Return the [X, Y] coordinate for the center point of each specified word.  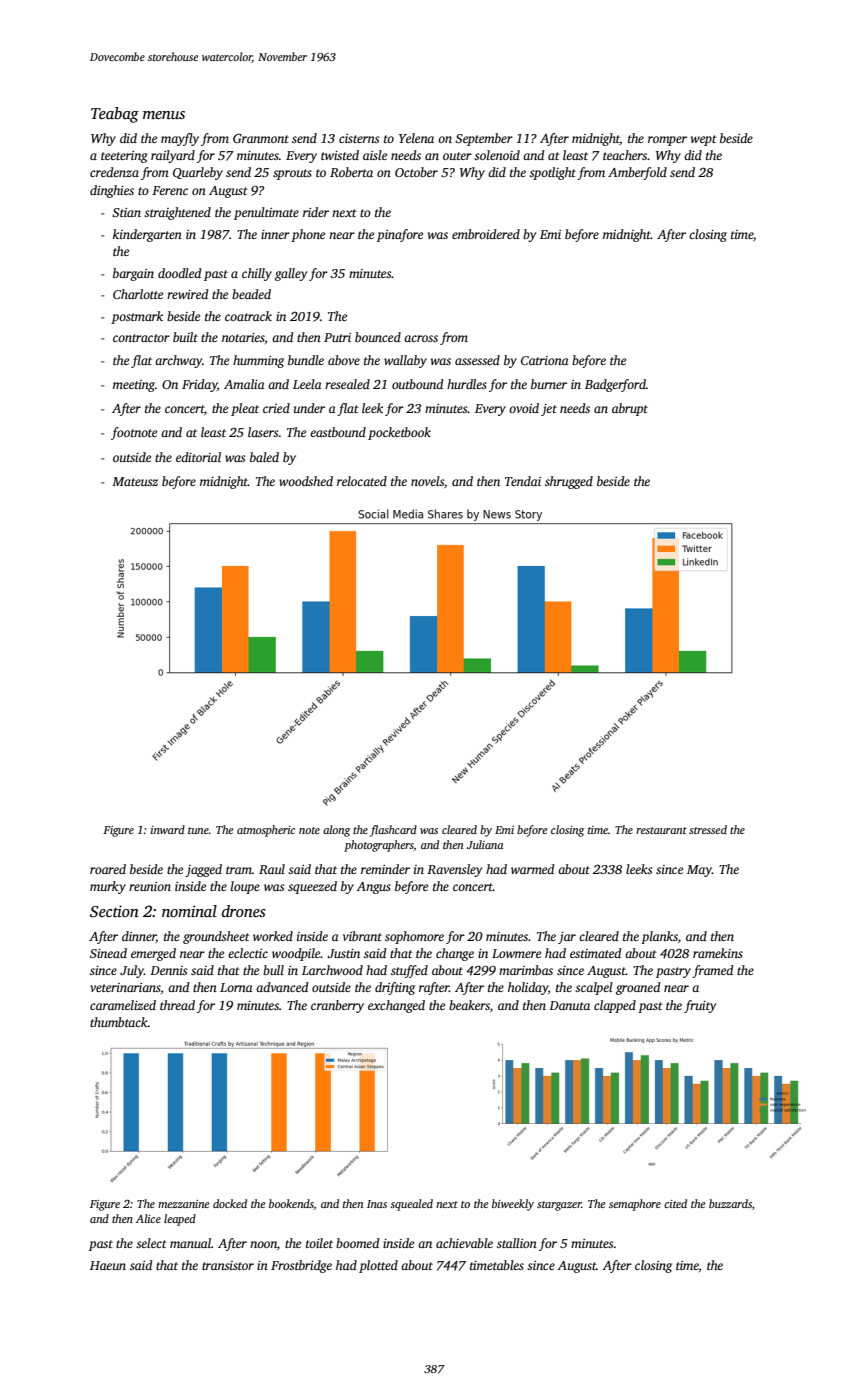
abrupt [630, 409]
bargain [133, 274]
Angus [373, 888]
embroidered [486, 234]
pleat [245, 409]
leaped [180, 1220]
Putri [337, 337]
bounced [378, 337]
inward [168, 829]
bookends [291, 1204]
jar [567, 938]
